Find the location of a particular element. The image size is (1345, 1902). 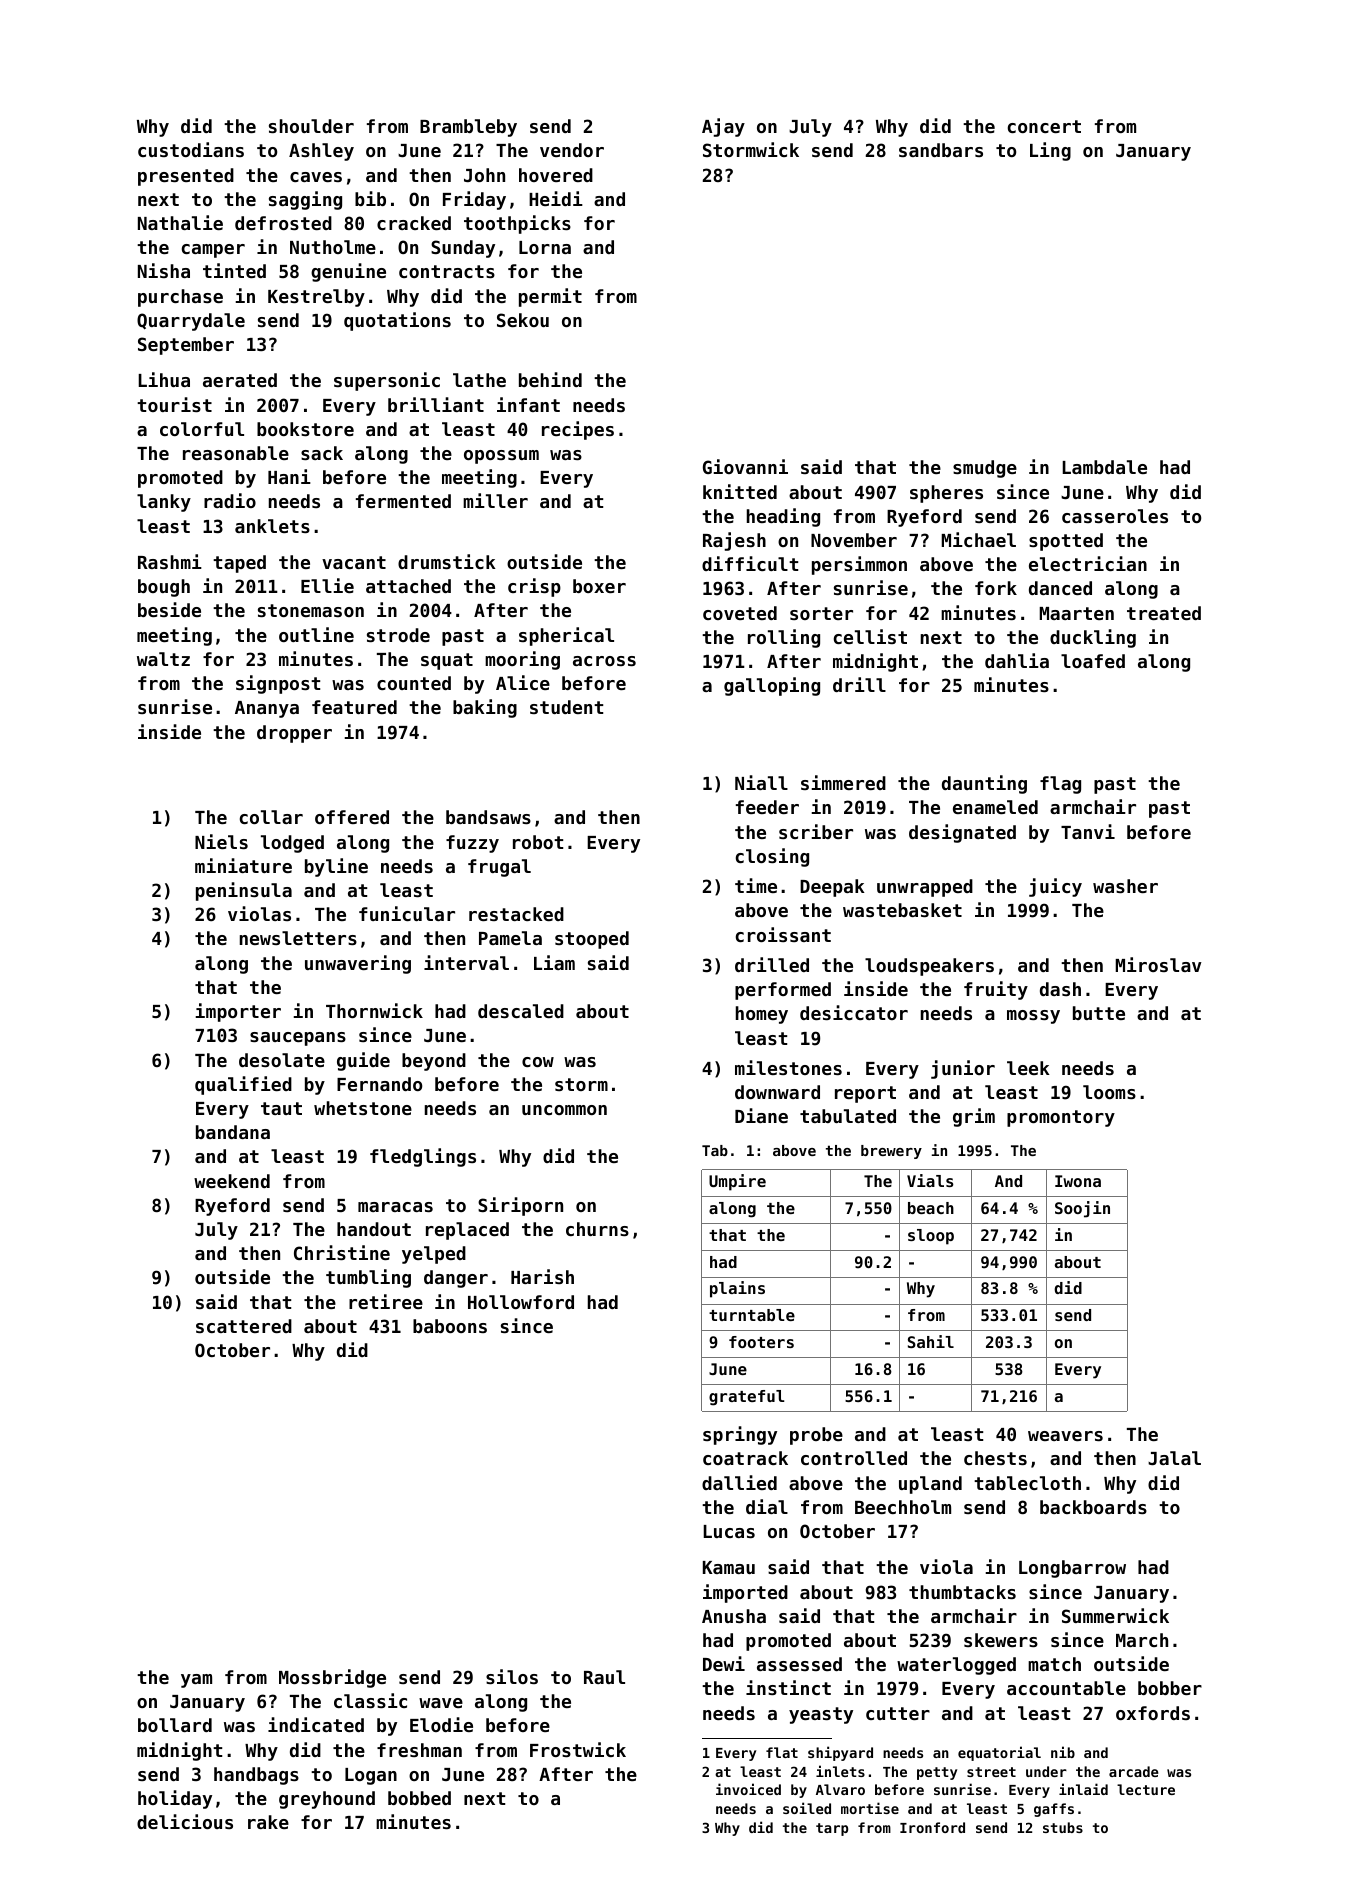

opossum is located at coordinates (501, 457).
